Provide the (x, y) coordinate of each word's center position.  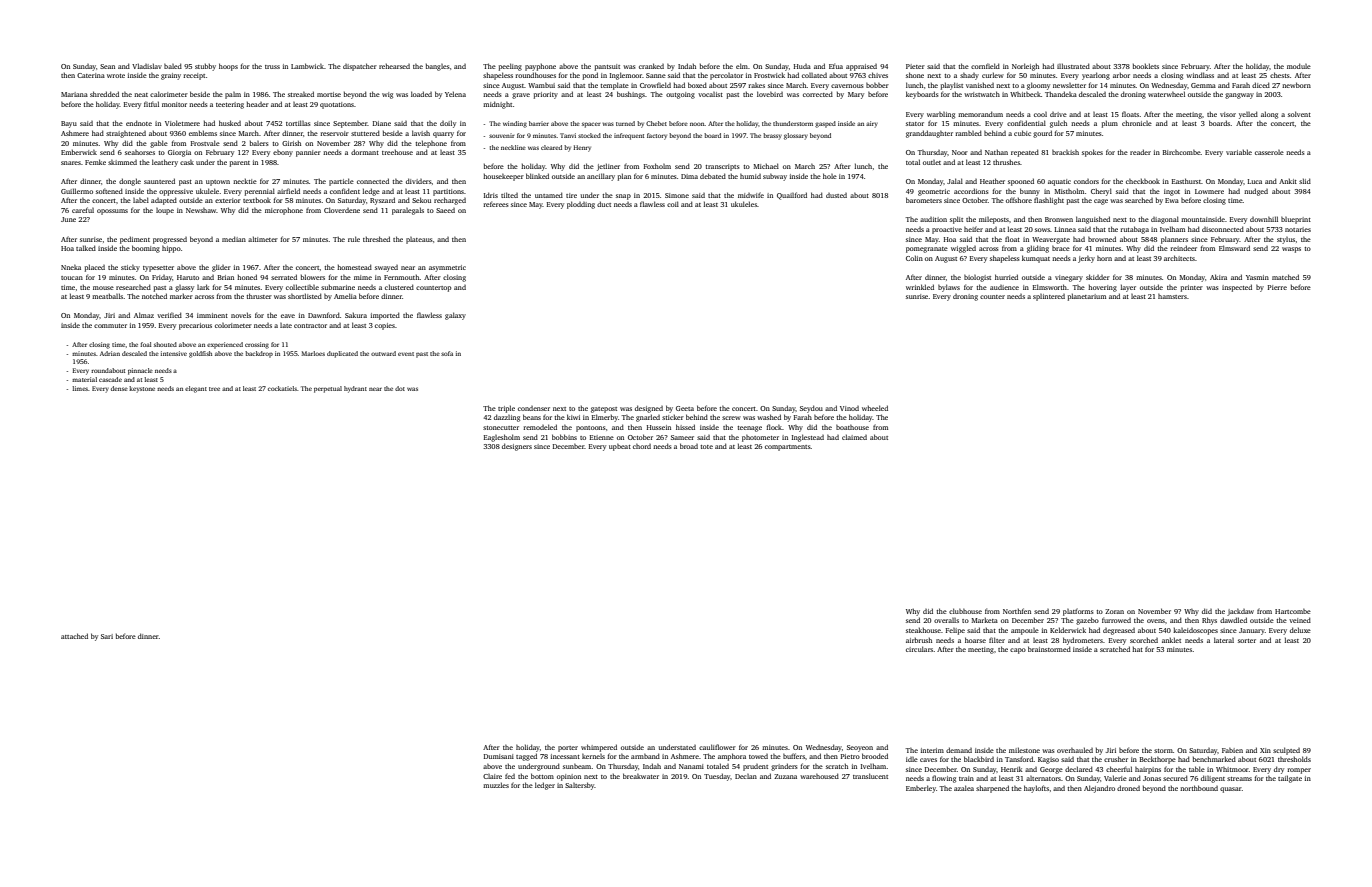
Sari (107, 636)
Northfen (1017, 611)
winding (515, 124)
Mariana (74, 94)
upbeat (620, 447)
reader (1140, 152)
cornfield (985, 66)
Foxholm (657, 166)
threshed (376, 239)
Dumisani (499, 756)
